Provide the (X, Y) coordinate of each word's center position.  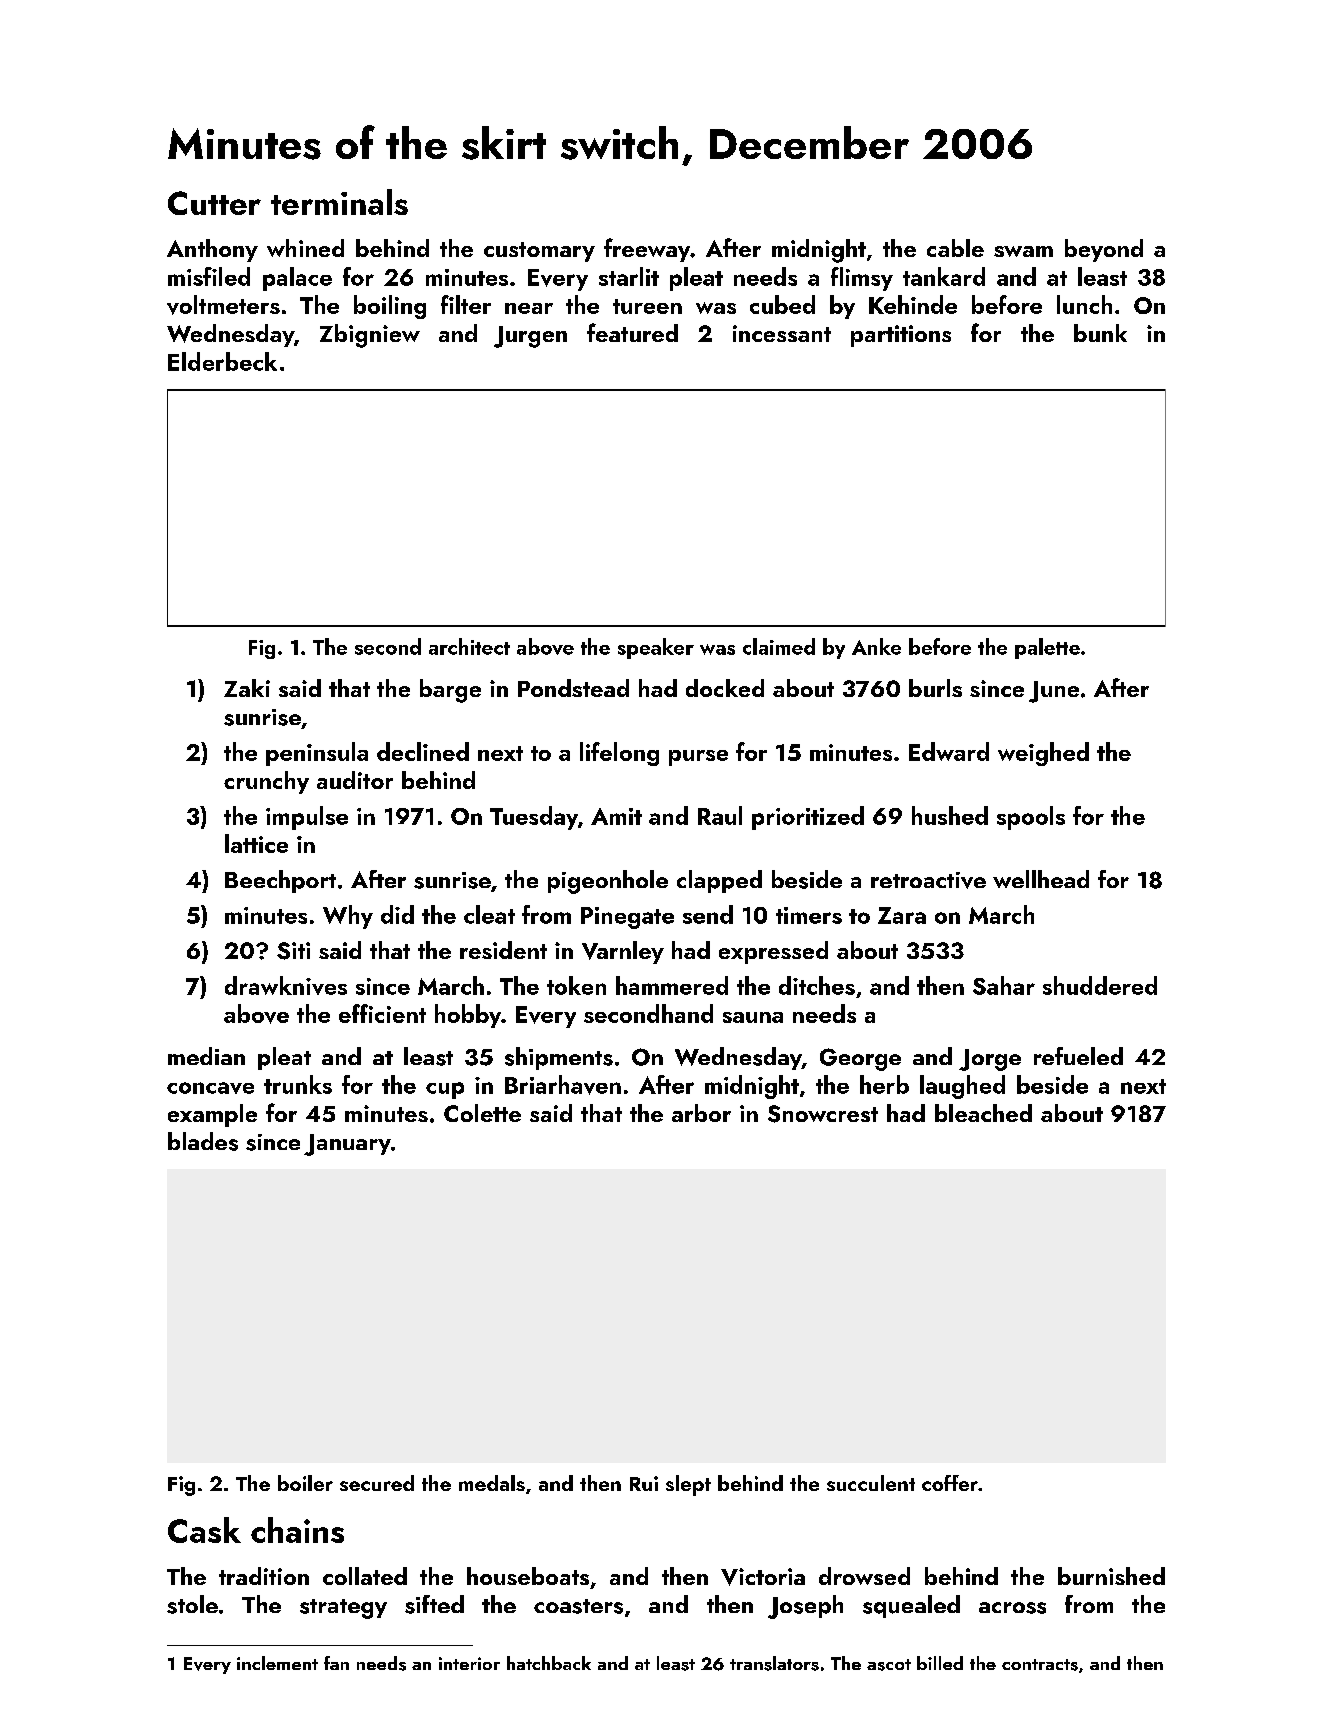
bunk (1100, 333)
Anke (876, 646)
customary (539, 252)
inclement (277, 1663)
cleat (489, 914)
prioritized (808, 818)
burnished (1111, 1576)
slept (688, 1485)
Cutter (214, 203)
